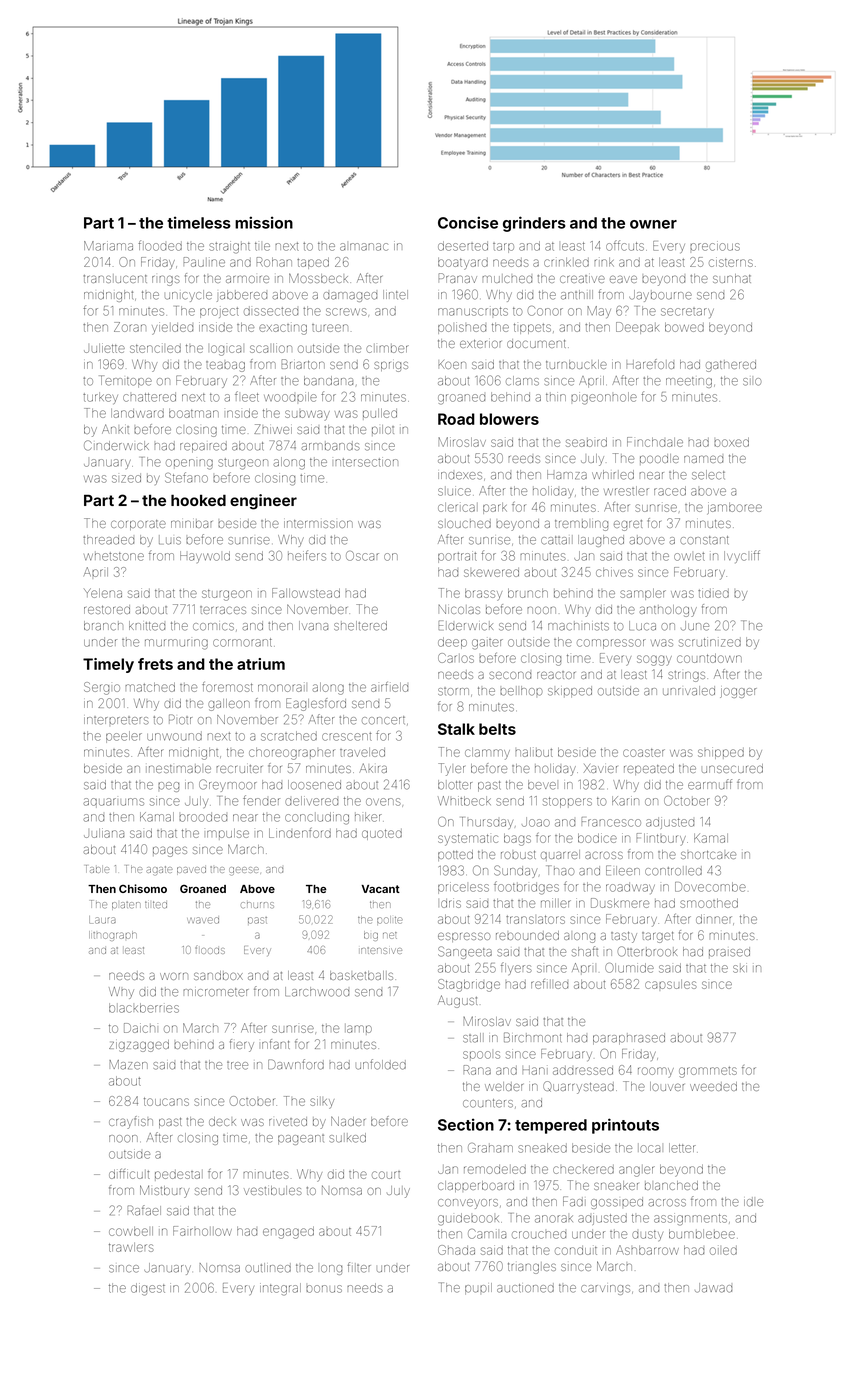 This page has height=1400, width=849. What do you see at coordinates (532, 328) in the page?
I see `tippets` at bounding box center [532, 328].
